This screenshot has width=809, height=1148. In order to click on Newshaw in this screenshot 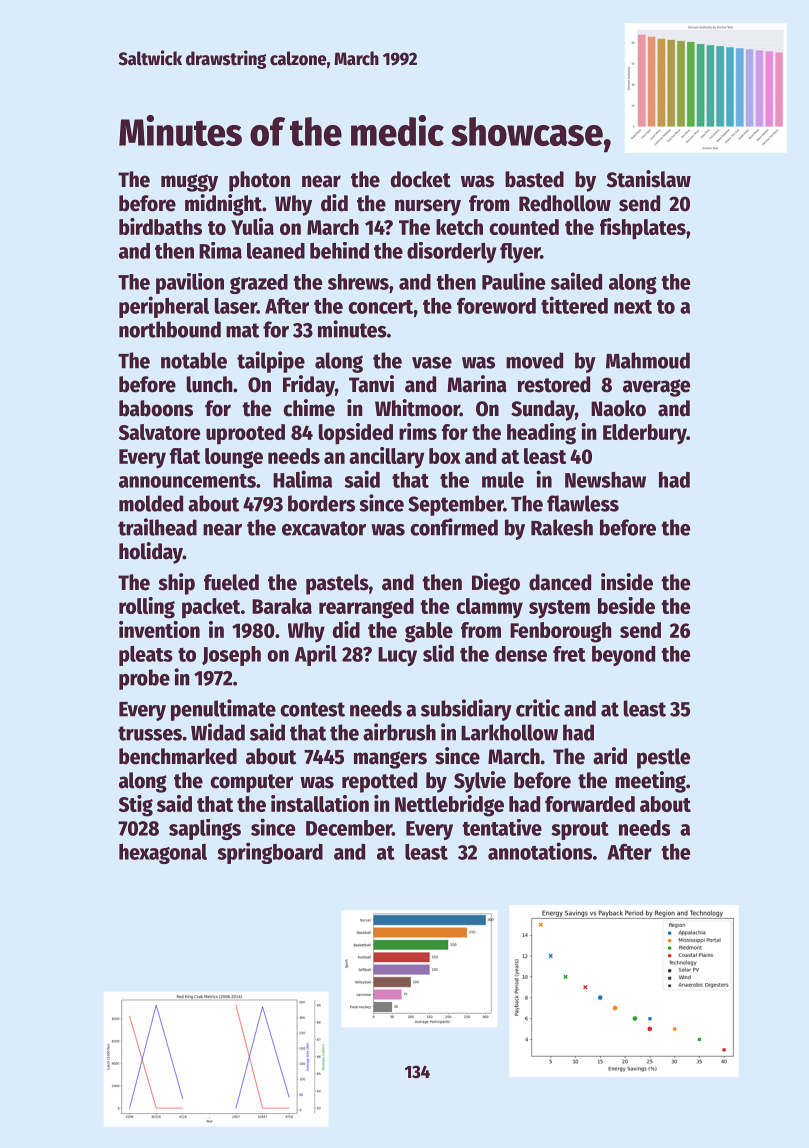, I will do `click(605, 480)`.
